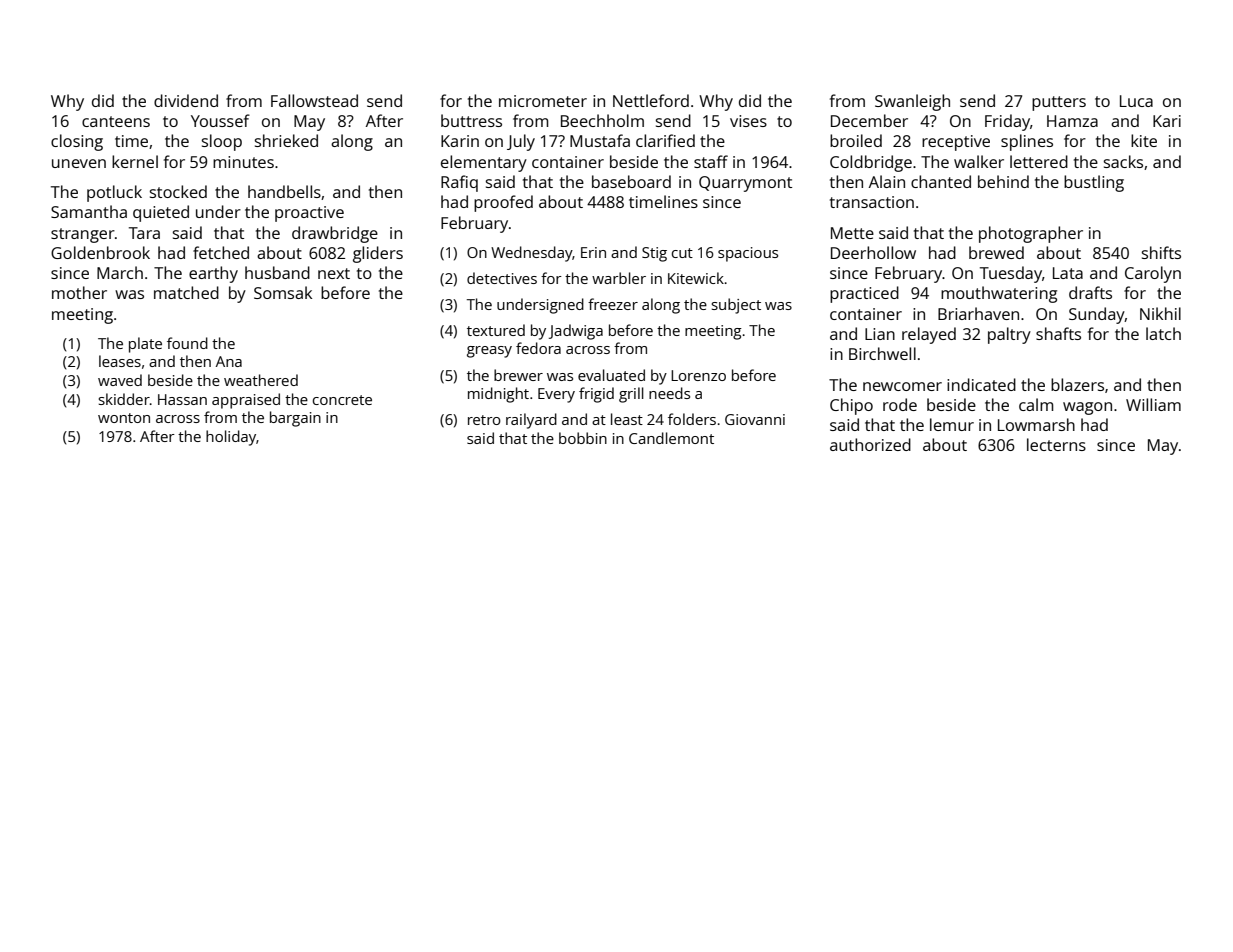 The image size is (1233, 952). Describe the element at coordinates (124, 418) in the screenshot. I see `wonton` at that location.
